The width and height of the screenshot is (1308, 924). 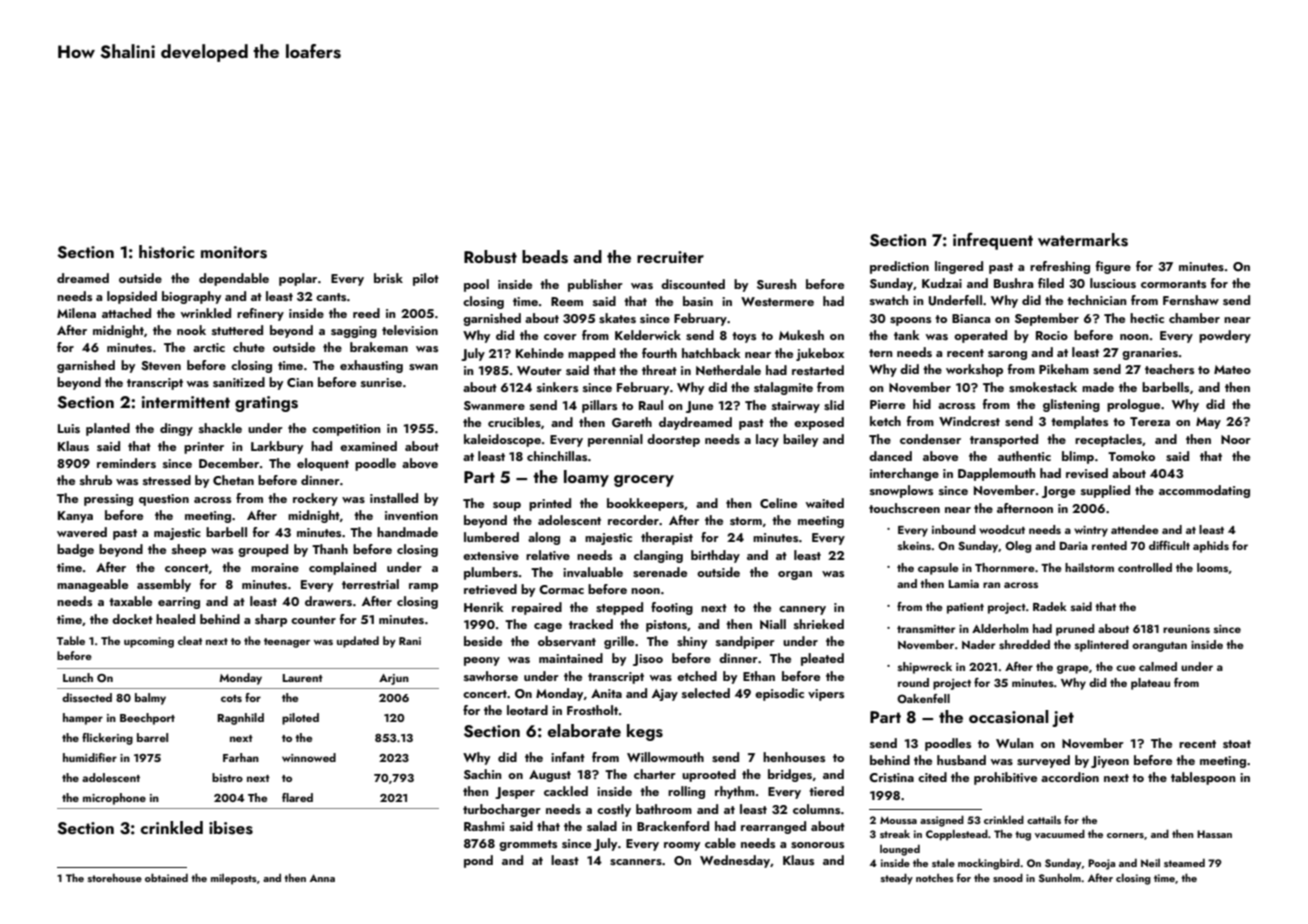 What do you see at coordinates (322, 878) in the screenshot?
I see `Anna` at bounding box center [322, 878].
